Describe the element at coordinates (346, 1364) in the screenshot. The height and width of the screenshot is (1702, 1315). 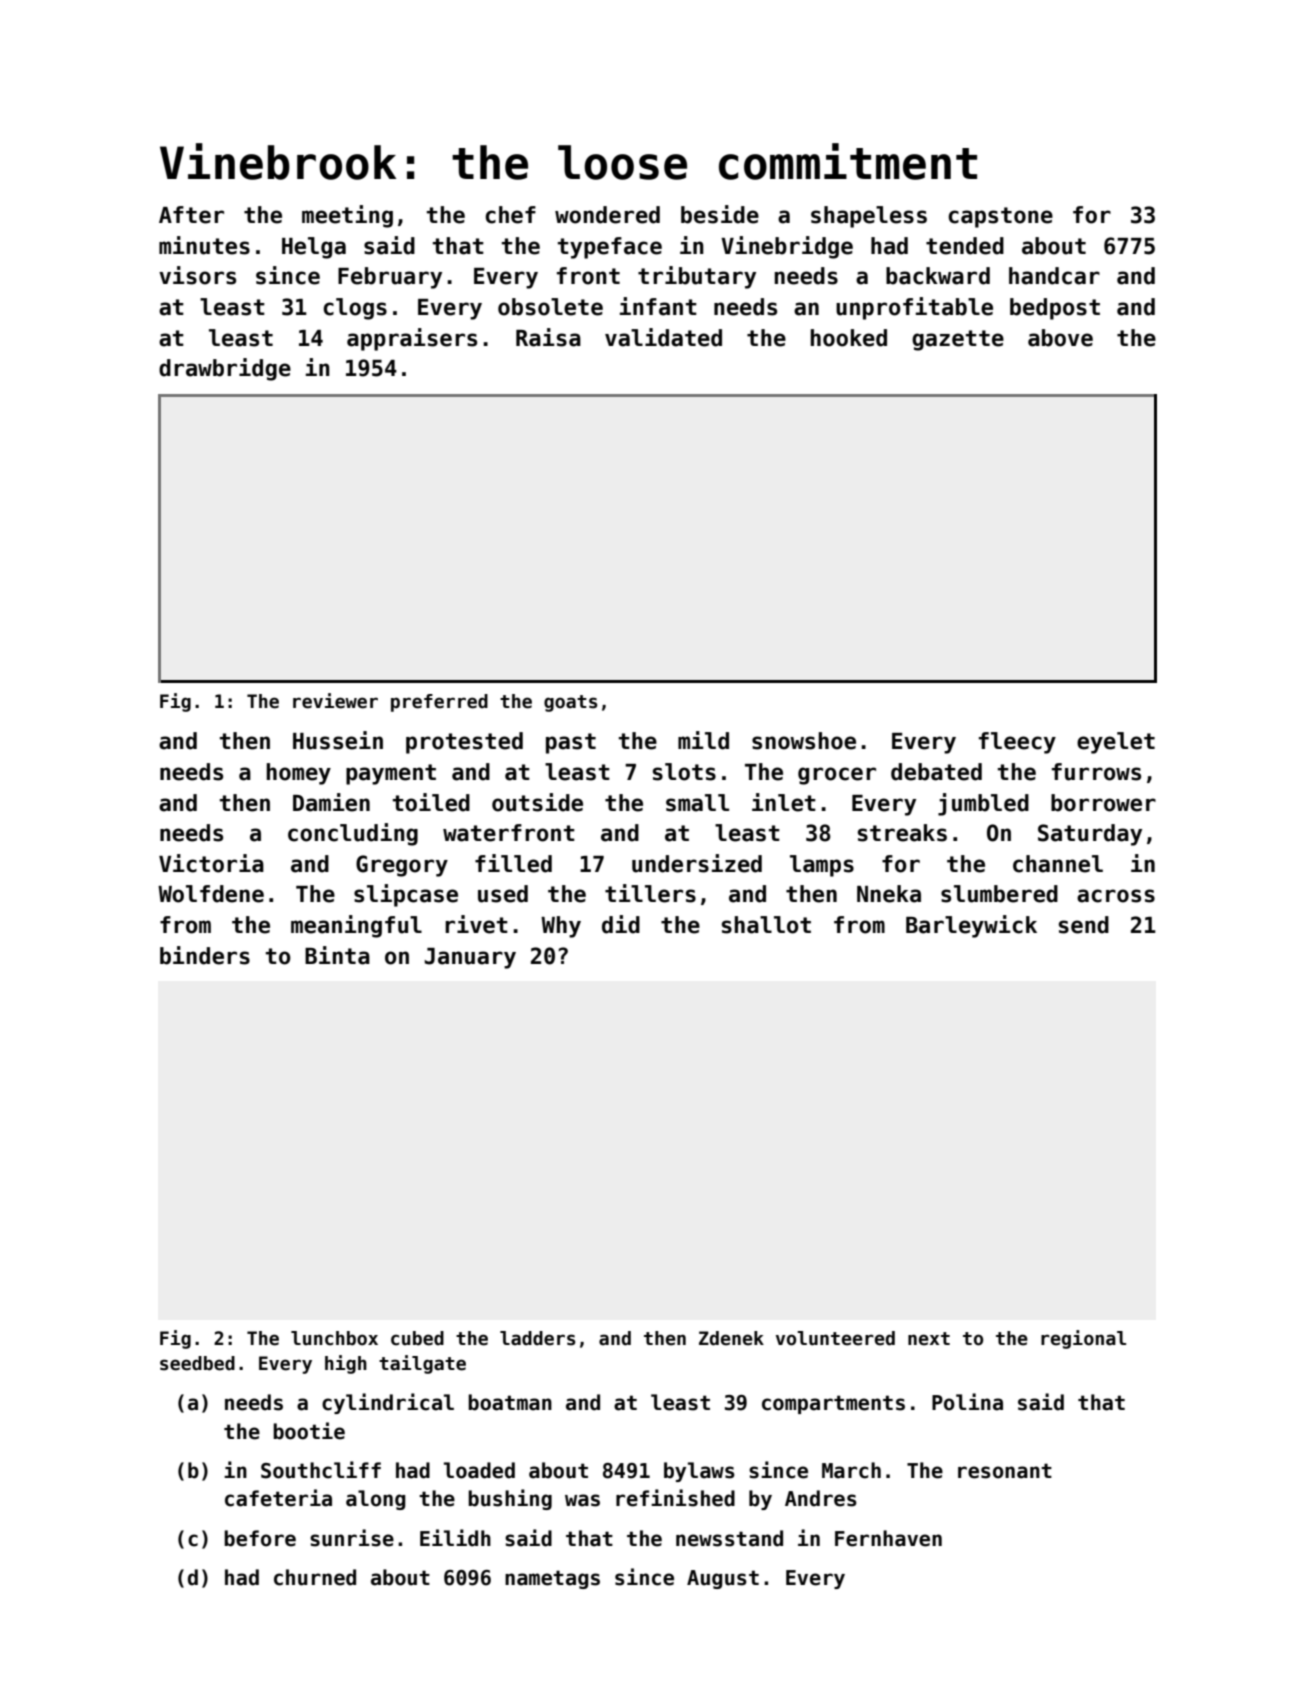
I see `high` at that location.
